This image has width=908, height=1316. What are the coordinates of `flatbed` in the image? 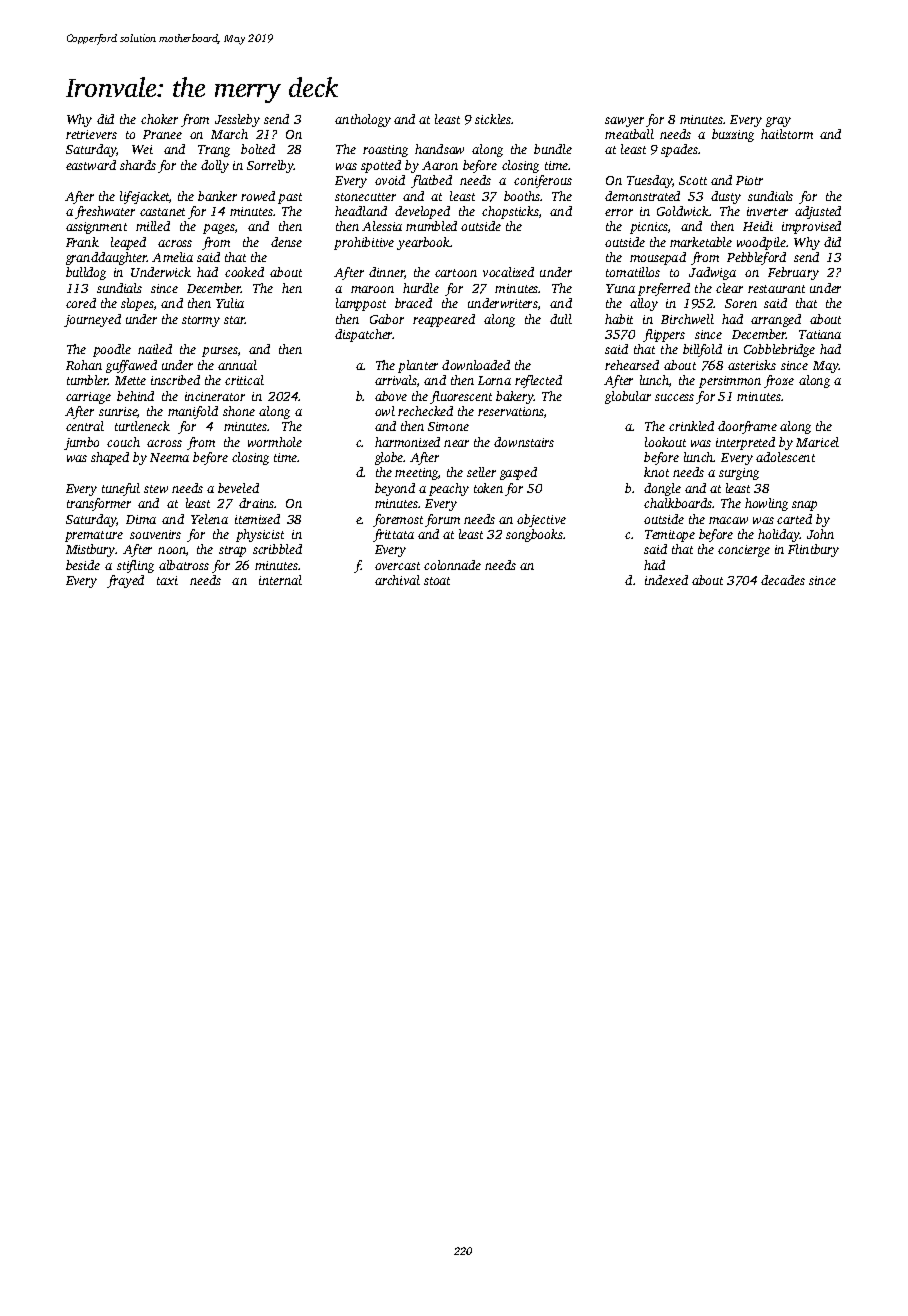 It's located at (431, 181).
